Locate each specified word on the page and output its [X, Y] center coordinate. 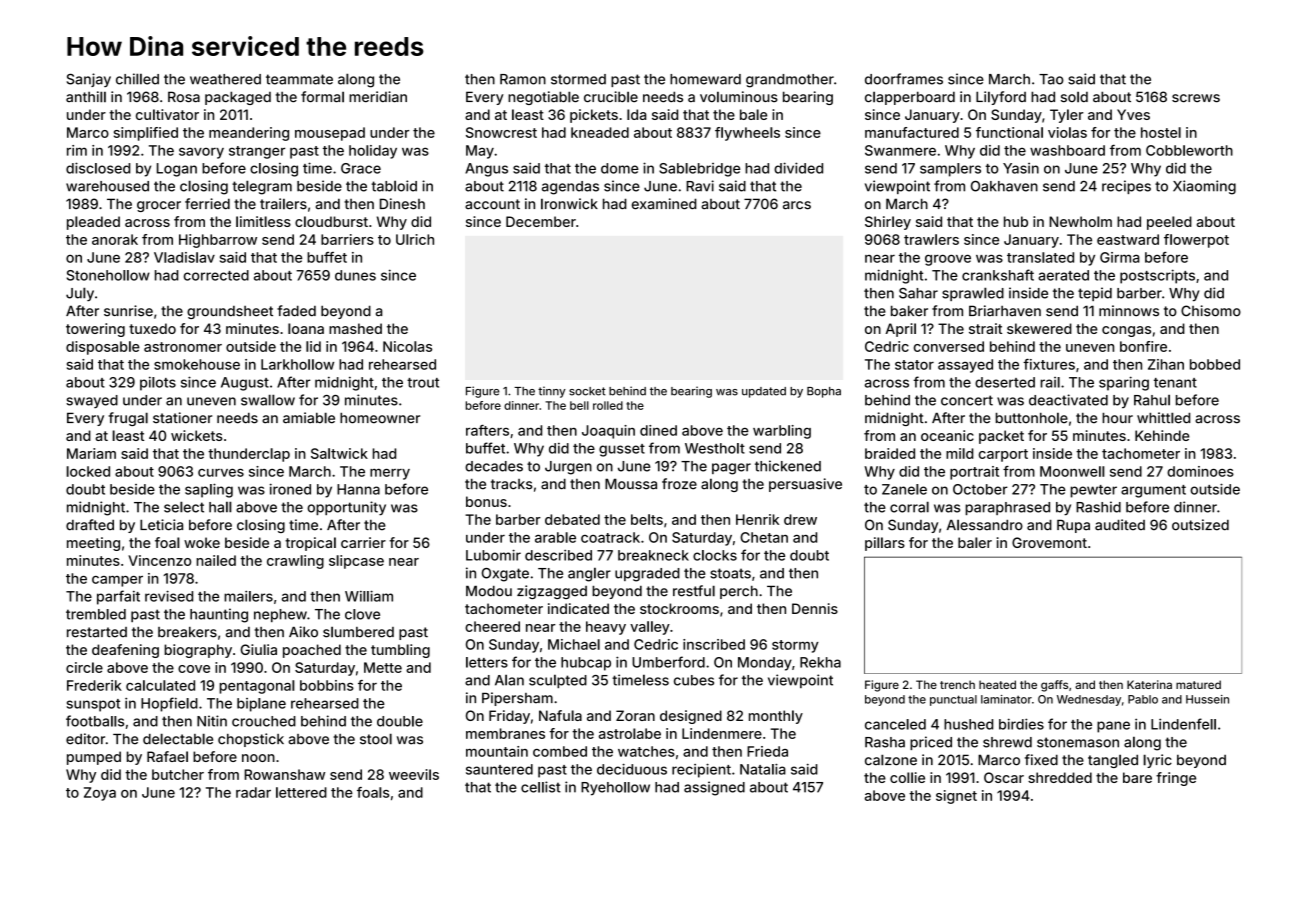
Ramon [523, 79]
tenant [1175, 383]
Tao [1051, 79]
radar [253, 792]
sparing [1124, 383]
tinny [552, 392]
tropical [310, 544]
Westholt [715, 448]
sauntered [499, 769]
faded [296, 311]
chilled [137, 79]
